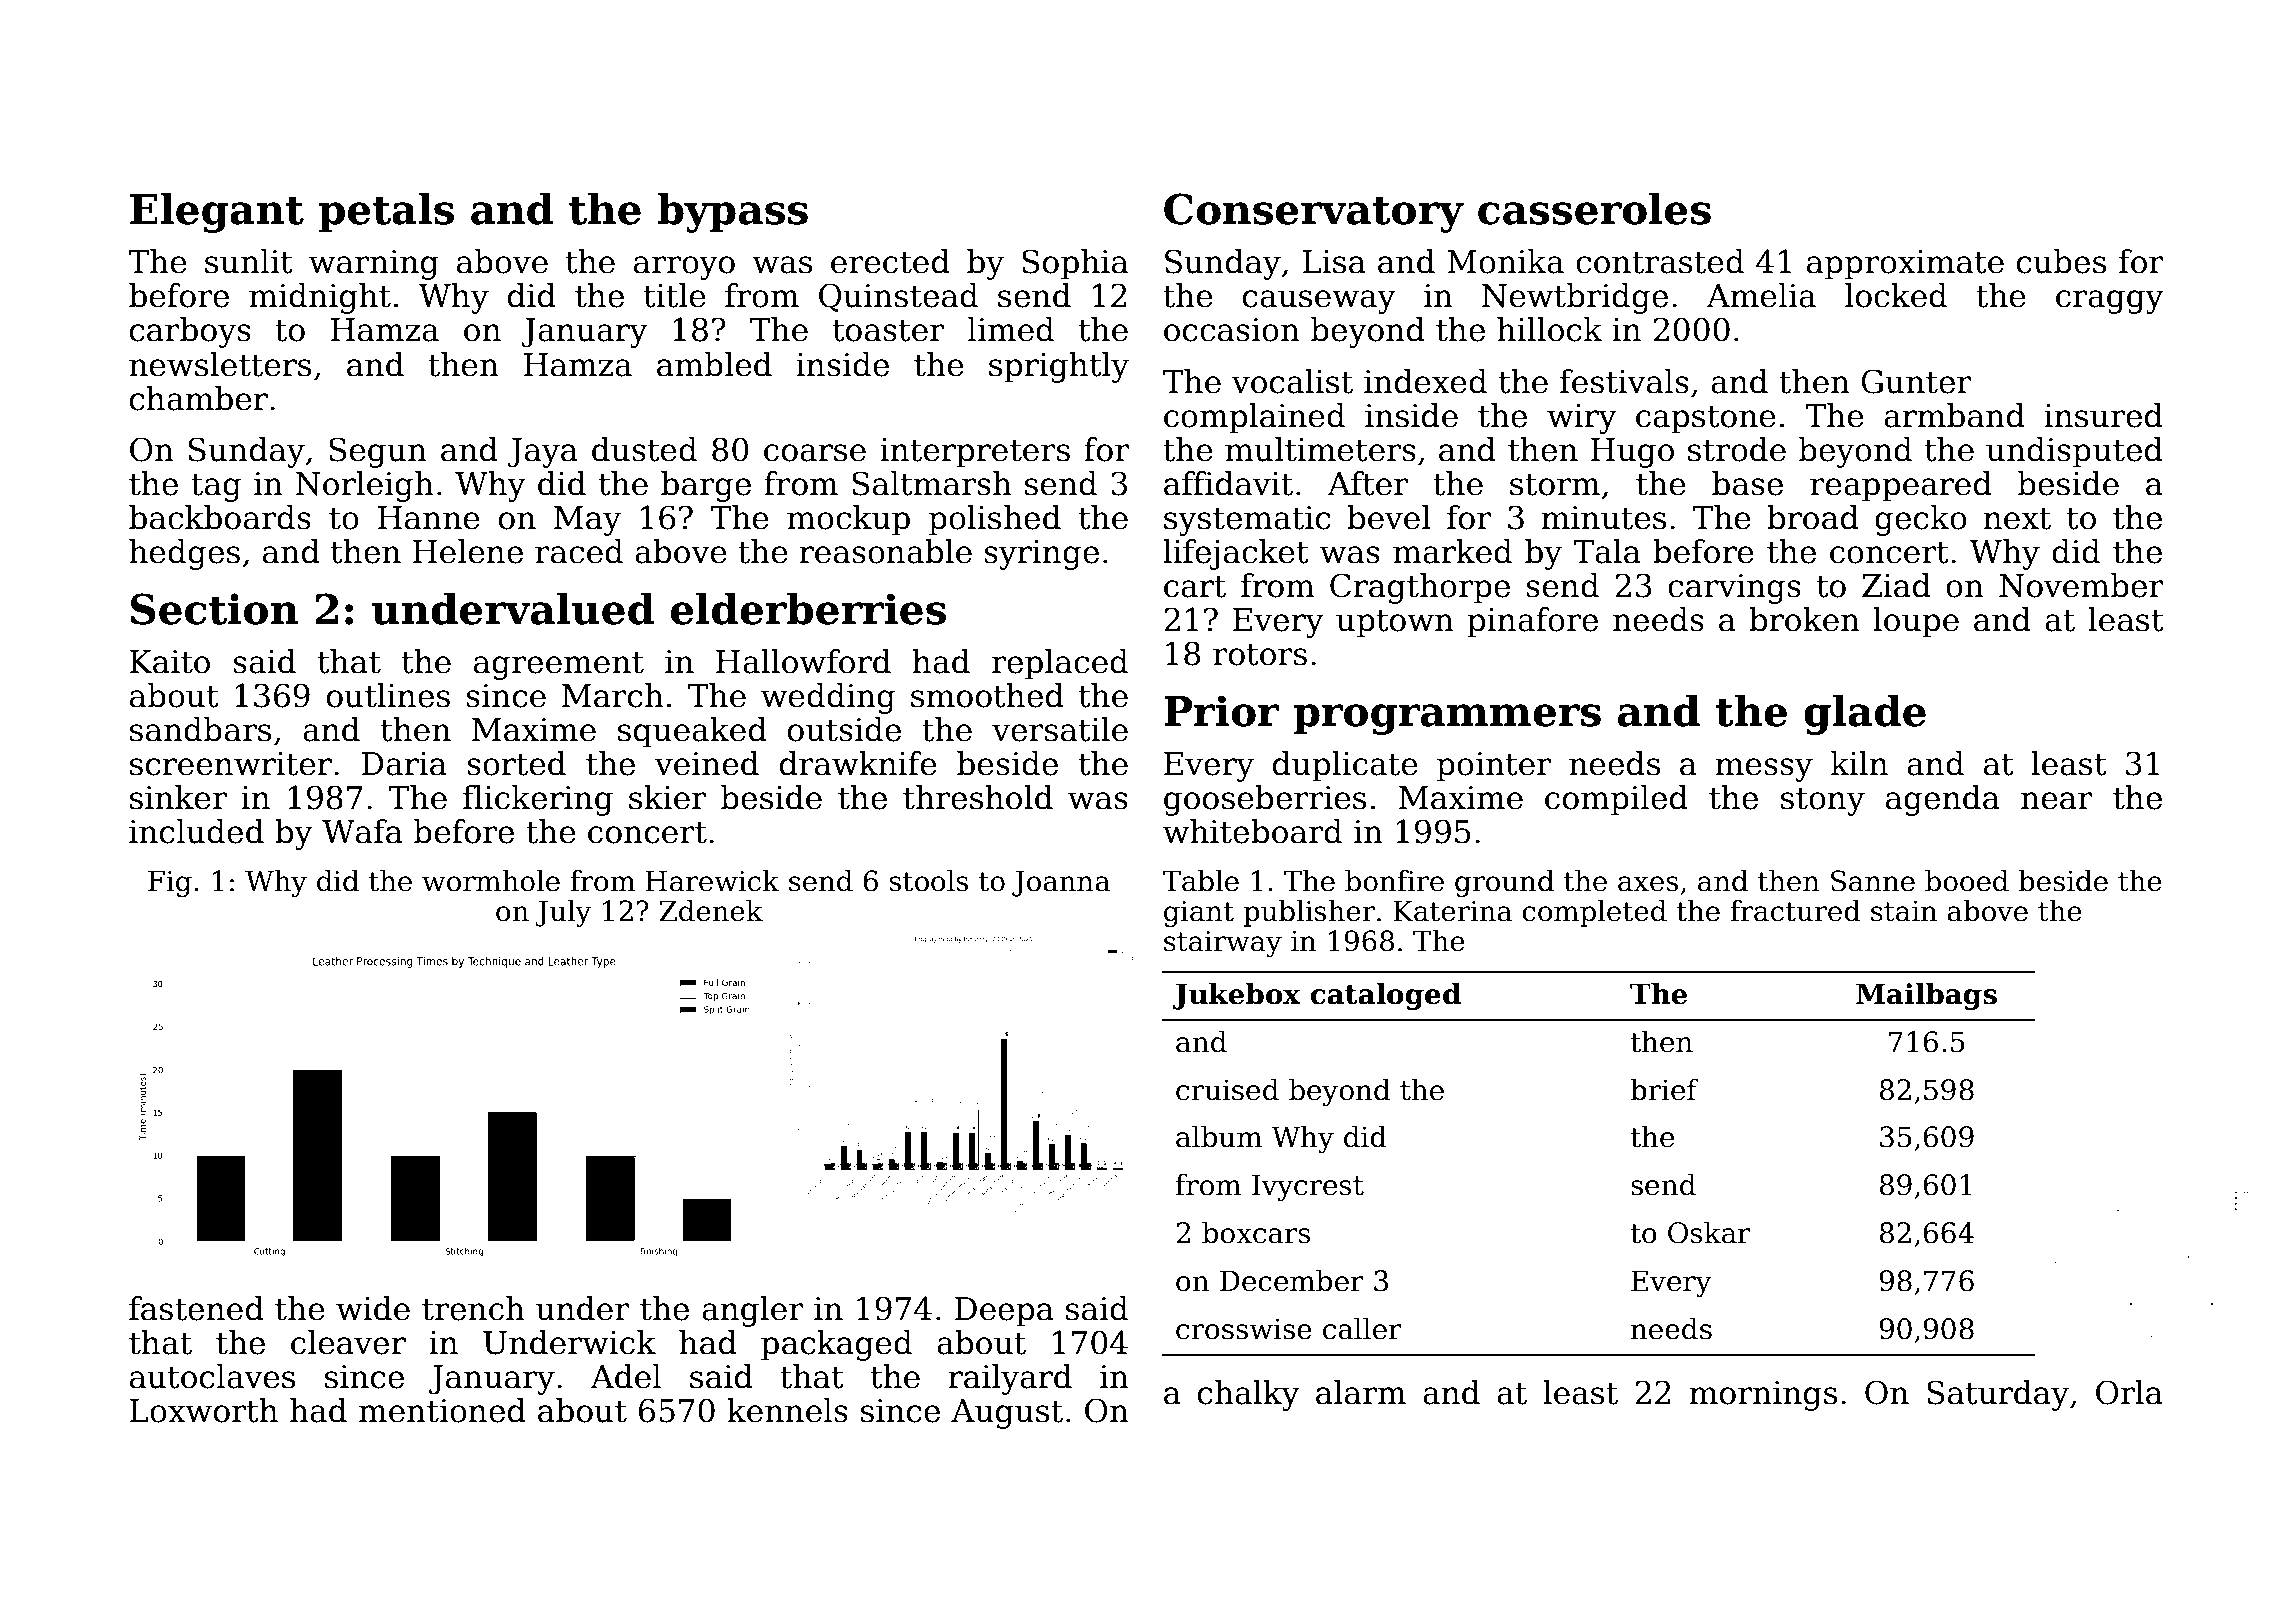 This screenshot has width=2292, height=1620. What do you see at coordinates (803, 661) in the screenshot?
I see `Hallowford` at bounding box center [803, 661].
